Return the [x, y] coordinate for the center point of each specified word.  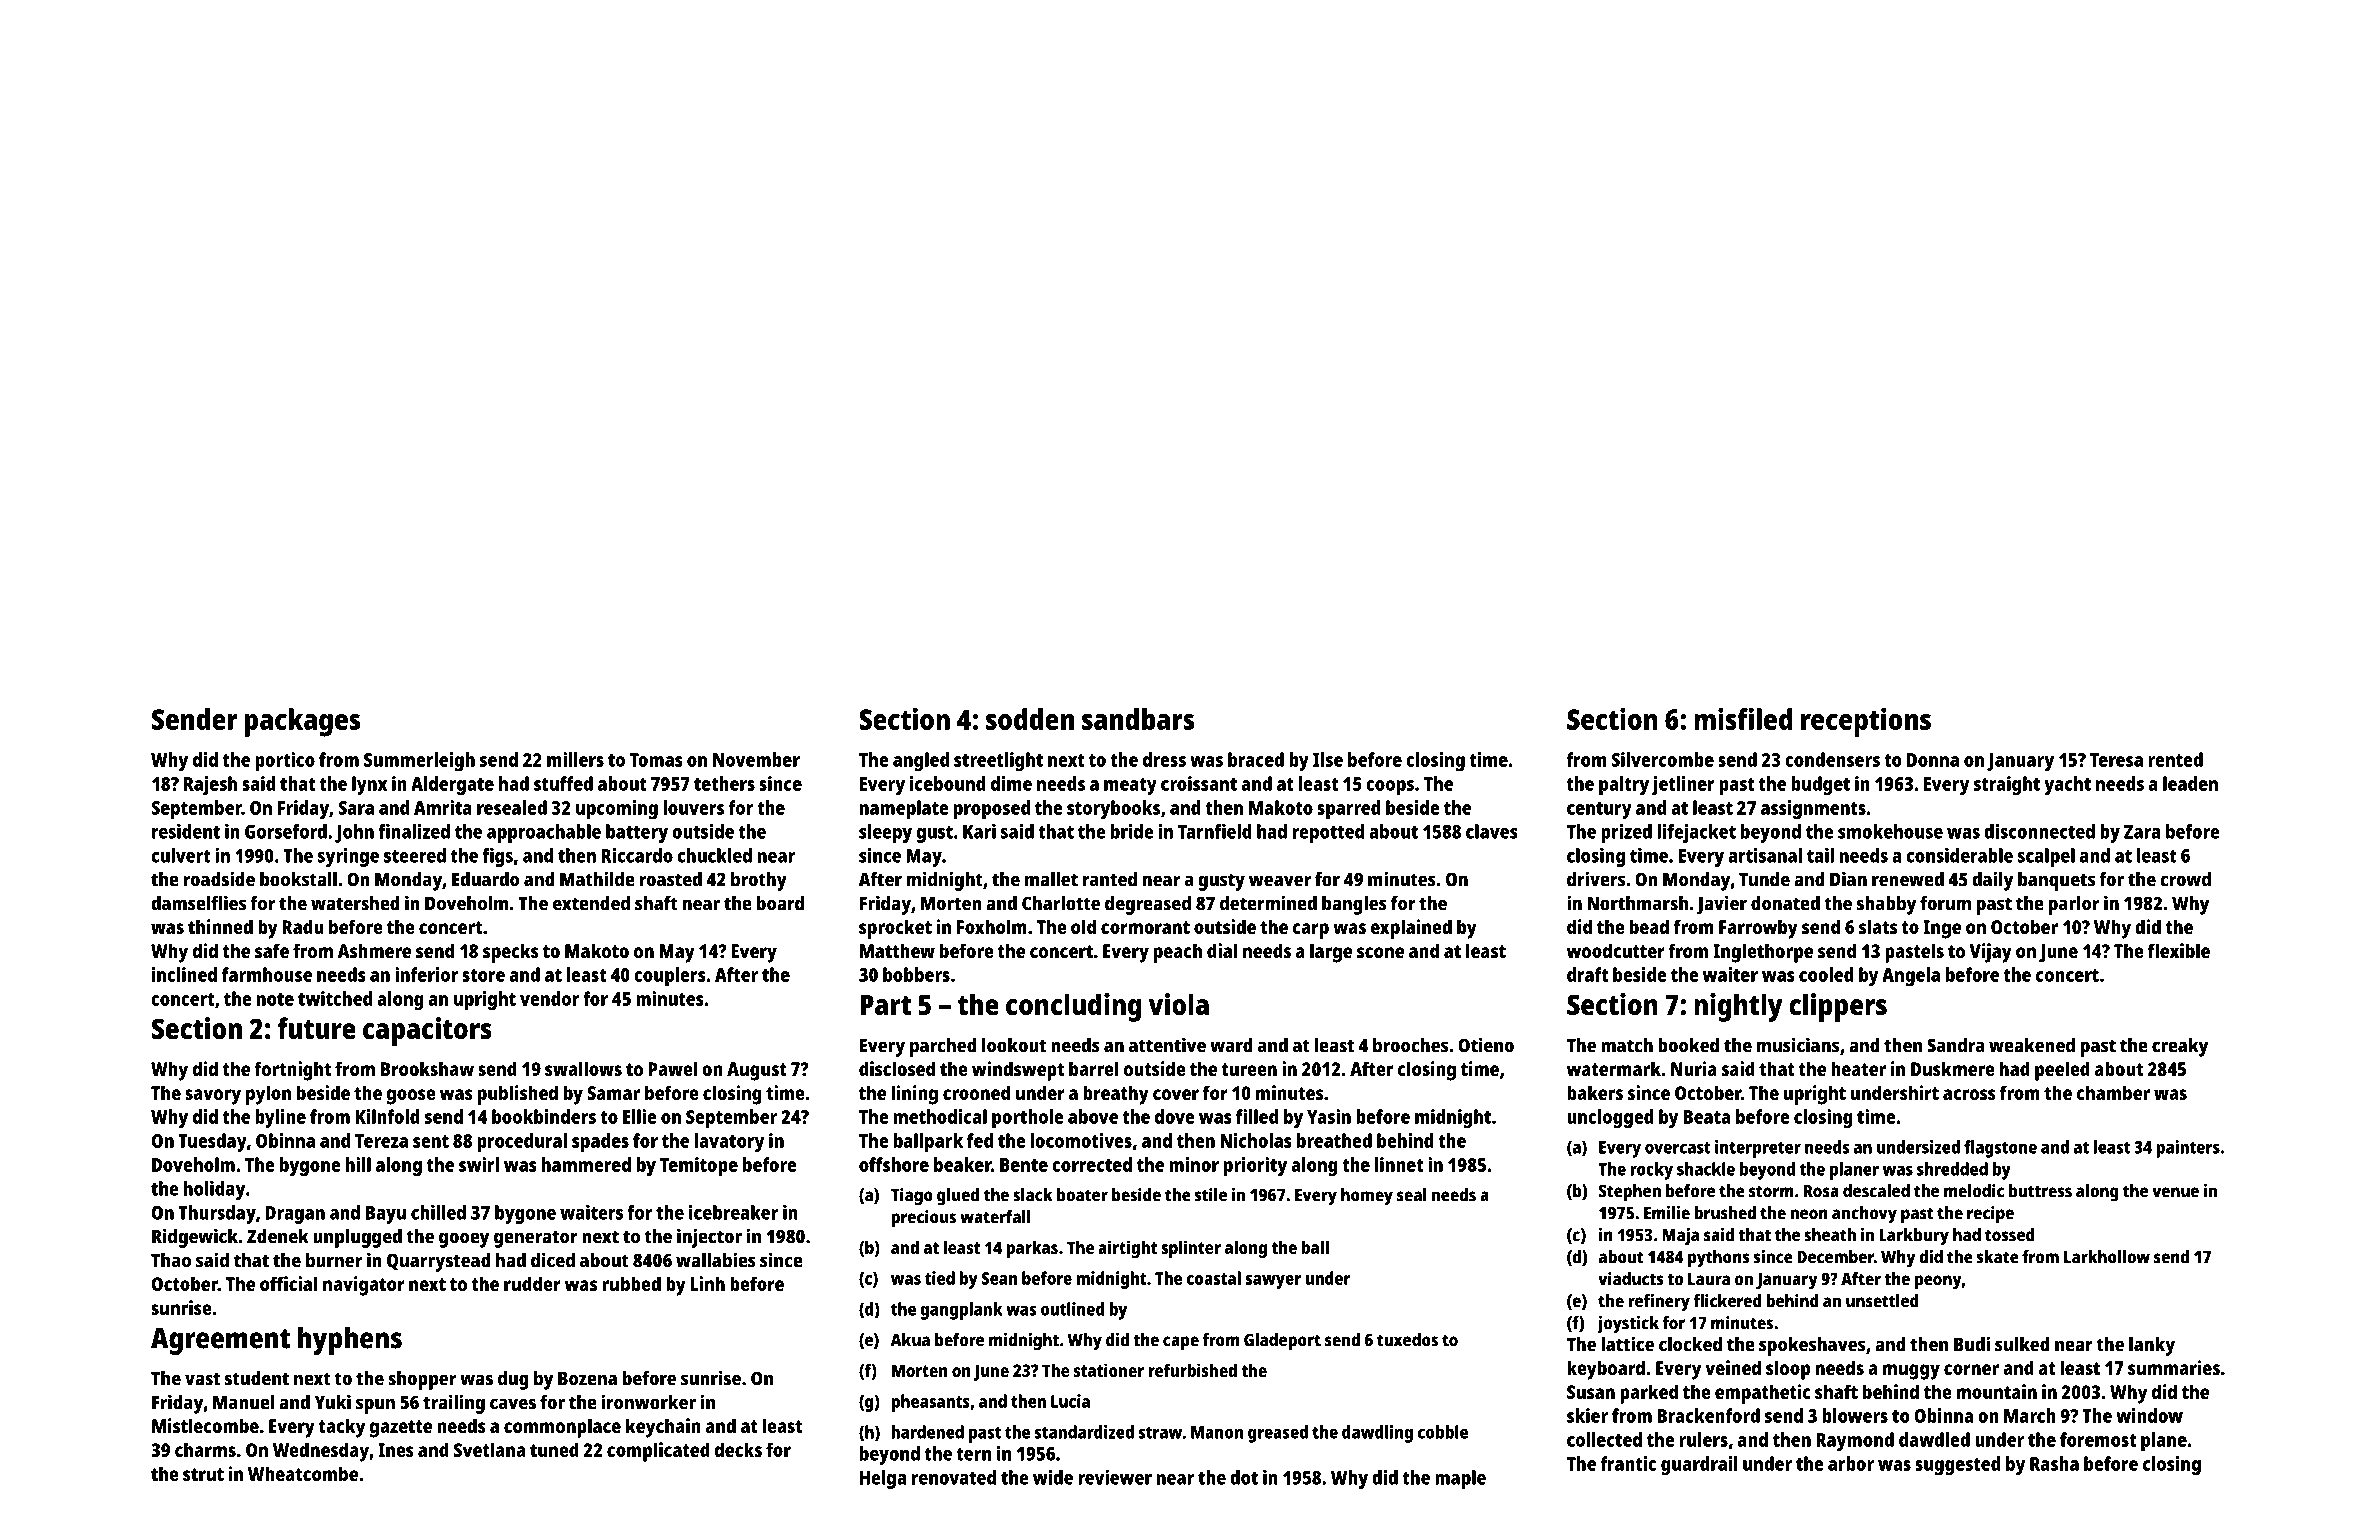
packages [302, 722]
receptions [1866, 722]
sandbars [1138, 719]
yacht [2067, 786]
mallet [1051, 879]
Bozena [587, 1378]
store [483, 975]
